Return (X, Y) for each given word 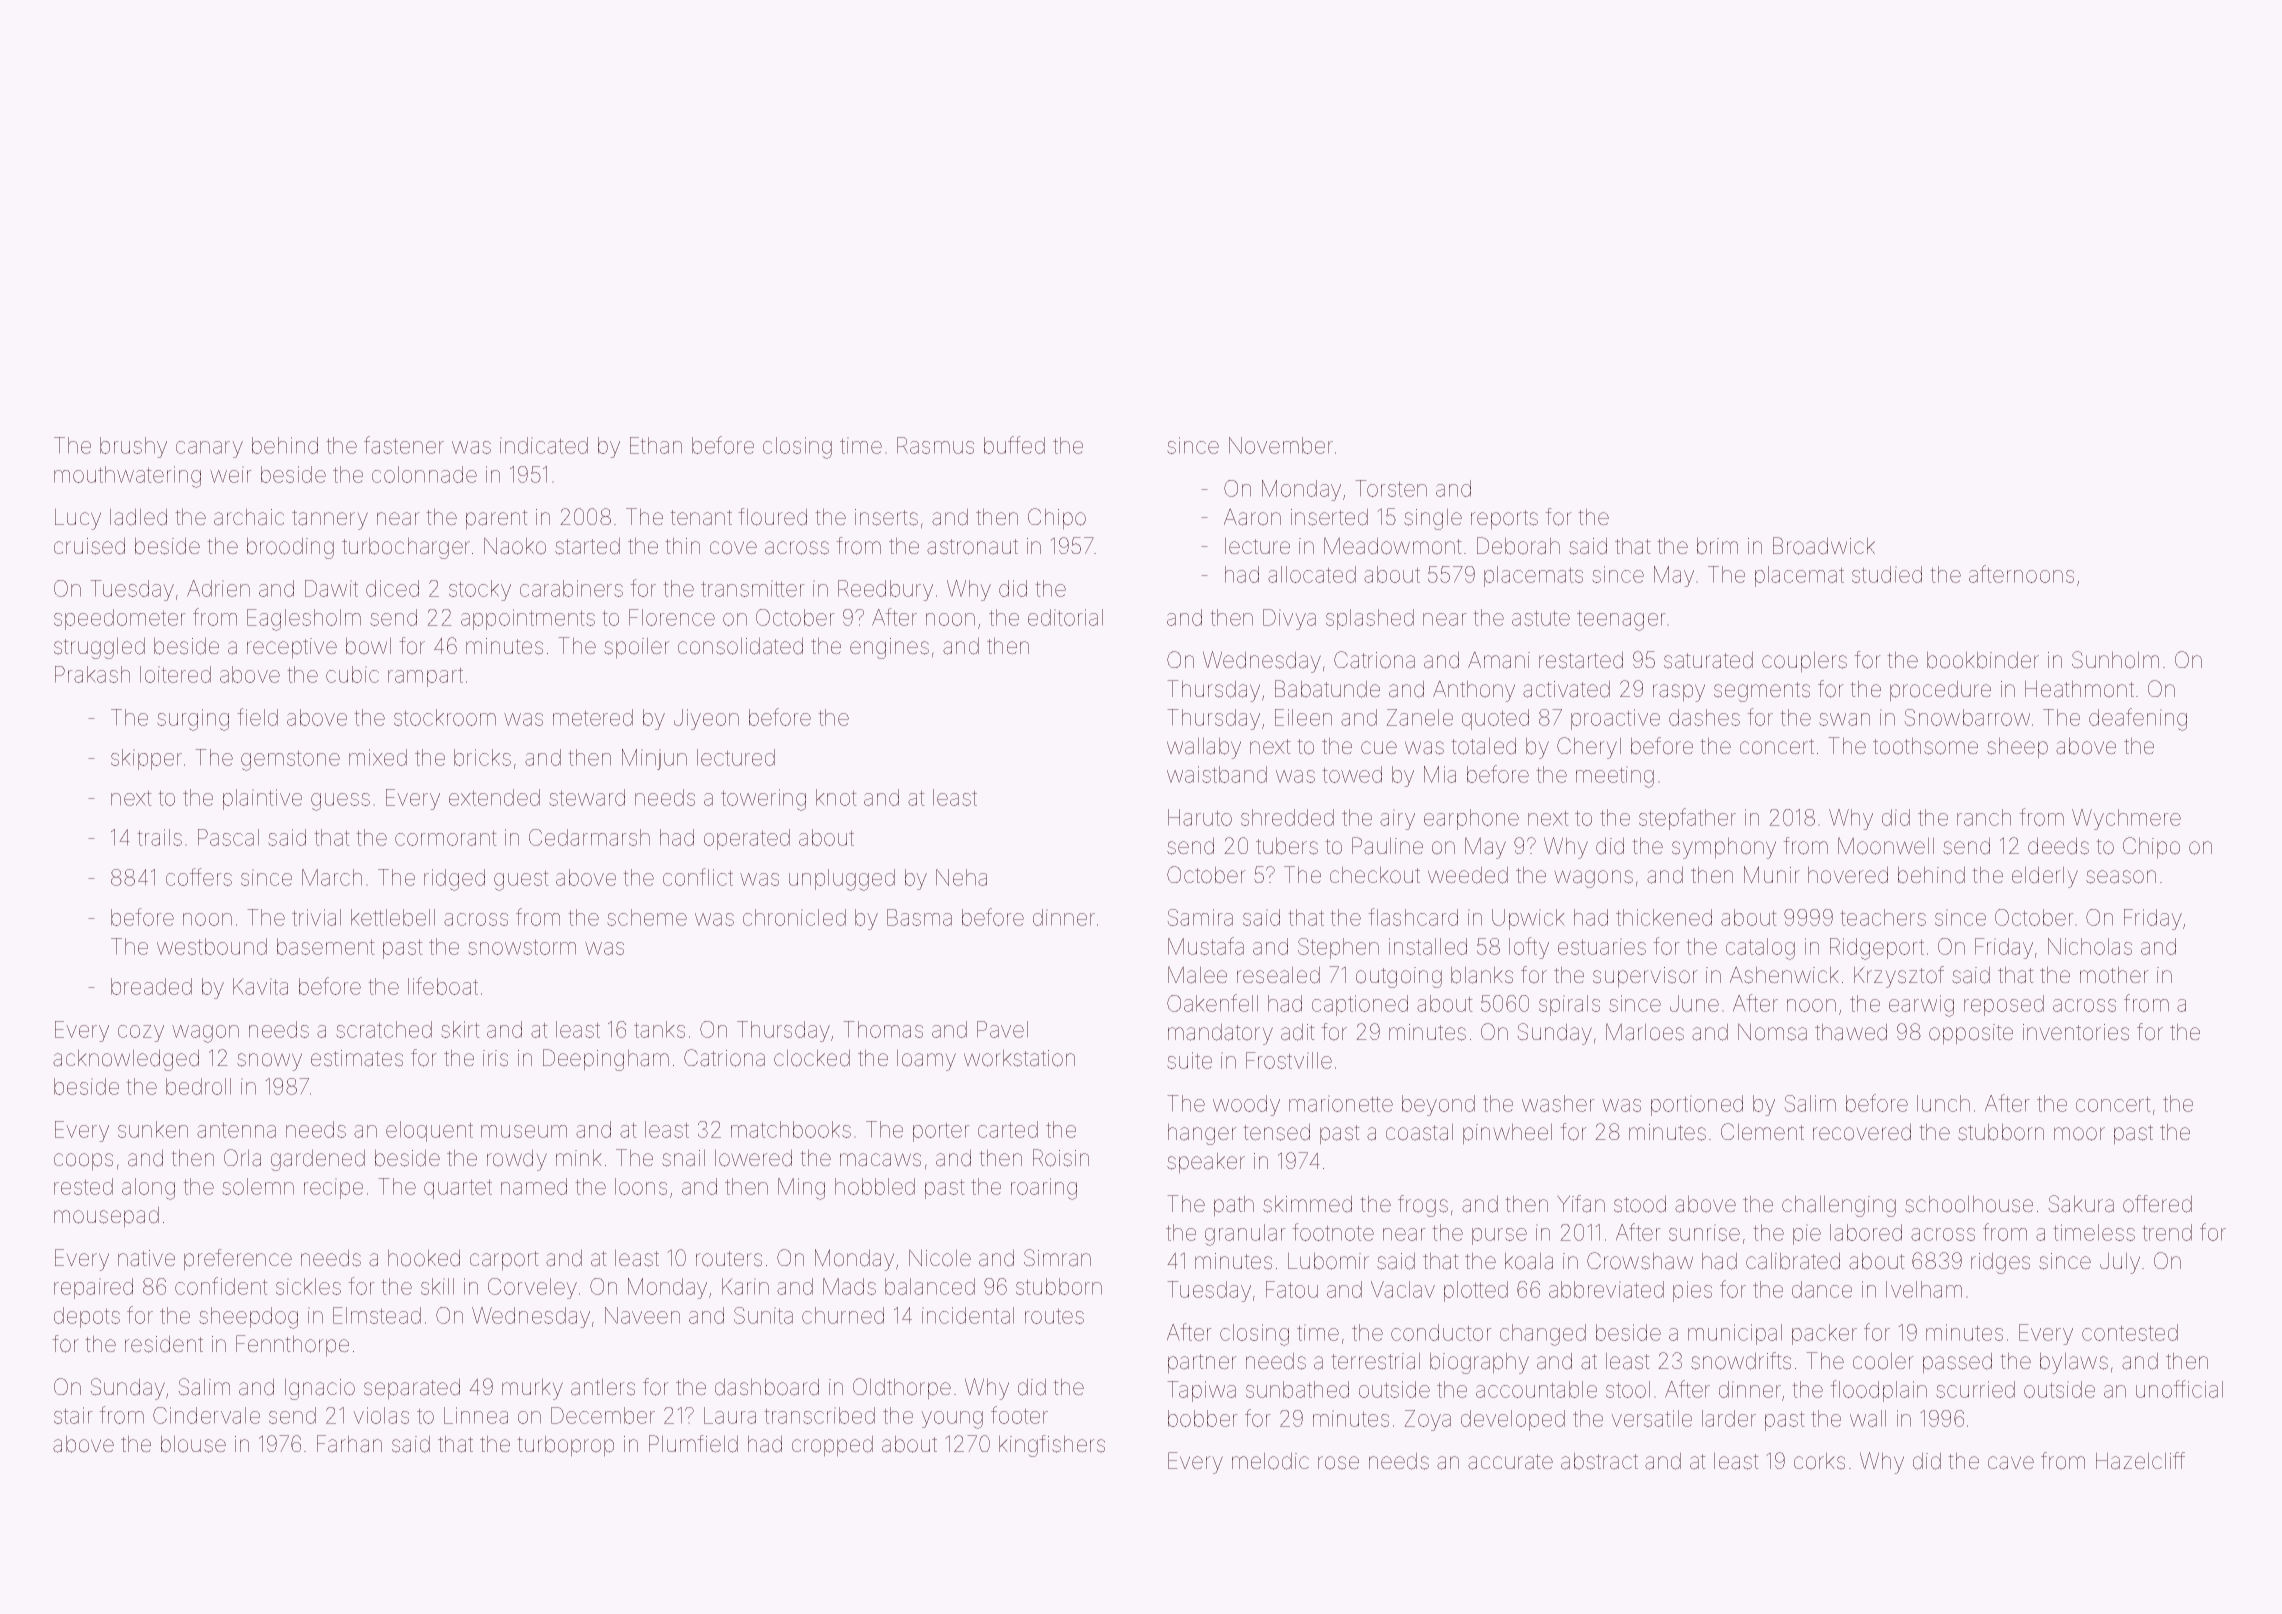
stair (73, 1415)
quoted (1495, 719)
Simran (1057, 1258)
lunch (1943, 1103)
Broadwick (1824, 546)
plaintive (262, 799)
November (1281, 445)
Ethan (656, 445)
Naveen (642, 1315)
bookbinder (1983, 660)
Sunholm (2115, 660)
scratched (384, 1029)
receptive (292, 648)
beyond (1438, 1105)
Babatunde (1327, 689)
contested (2130, 1332)
